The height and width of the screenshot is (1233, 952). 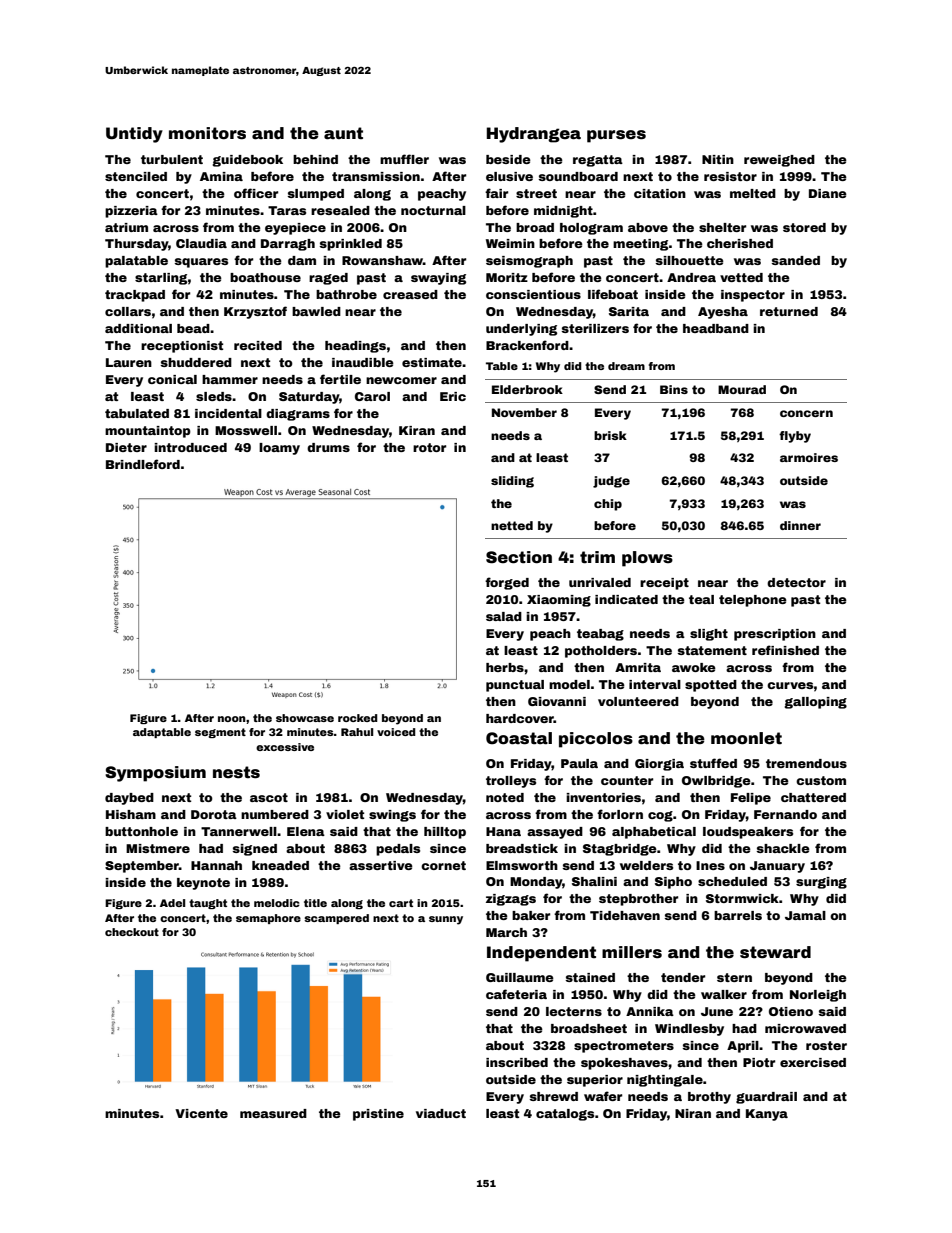 What do you see at coordinates (143, 464) in the screenshot?
I see `Brindleford` at bounding box center [143, 464].
